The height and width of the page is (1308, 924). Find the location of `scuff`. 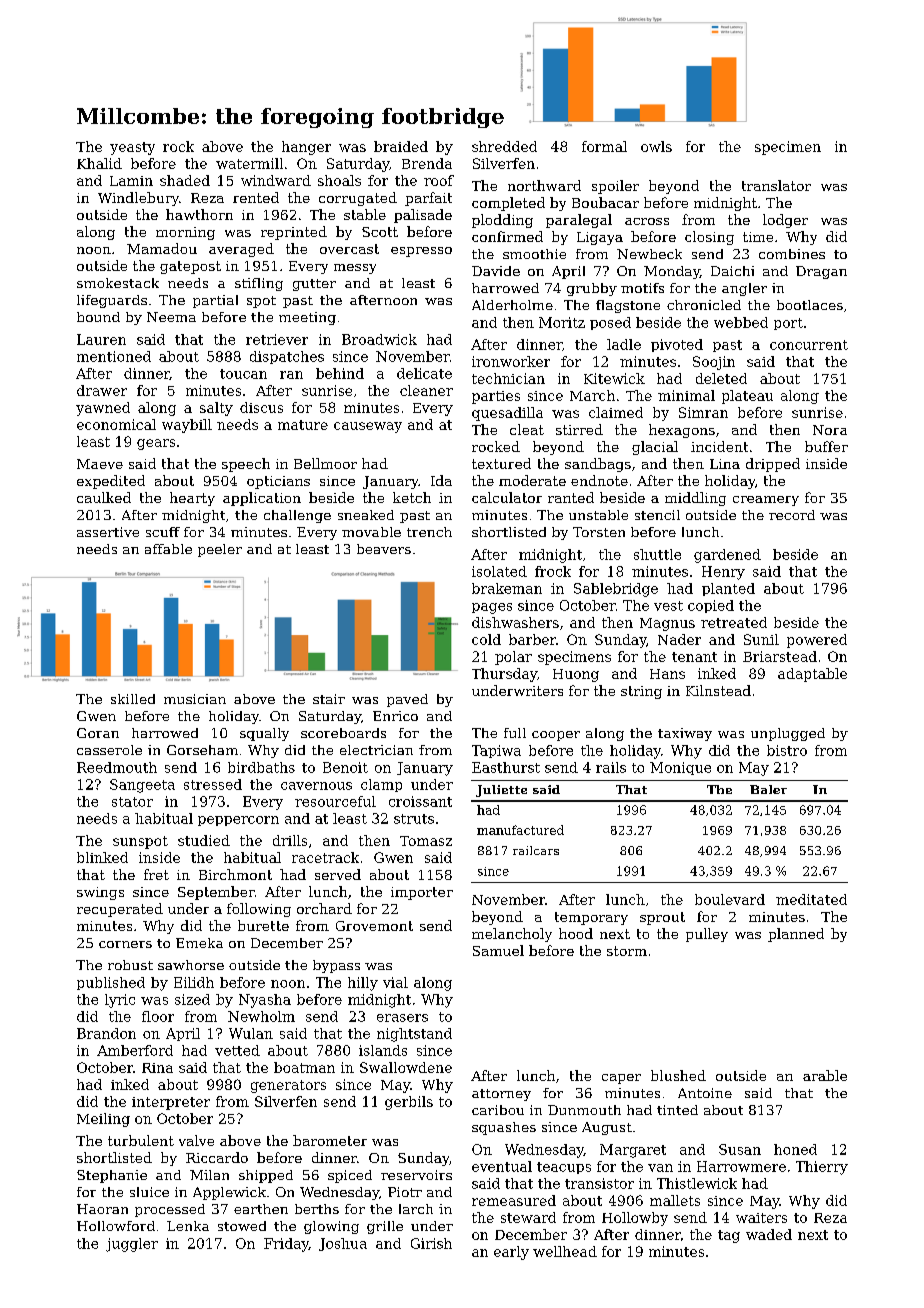

scuff is located at coordinates (163, 532).
